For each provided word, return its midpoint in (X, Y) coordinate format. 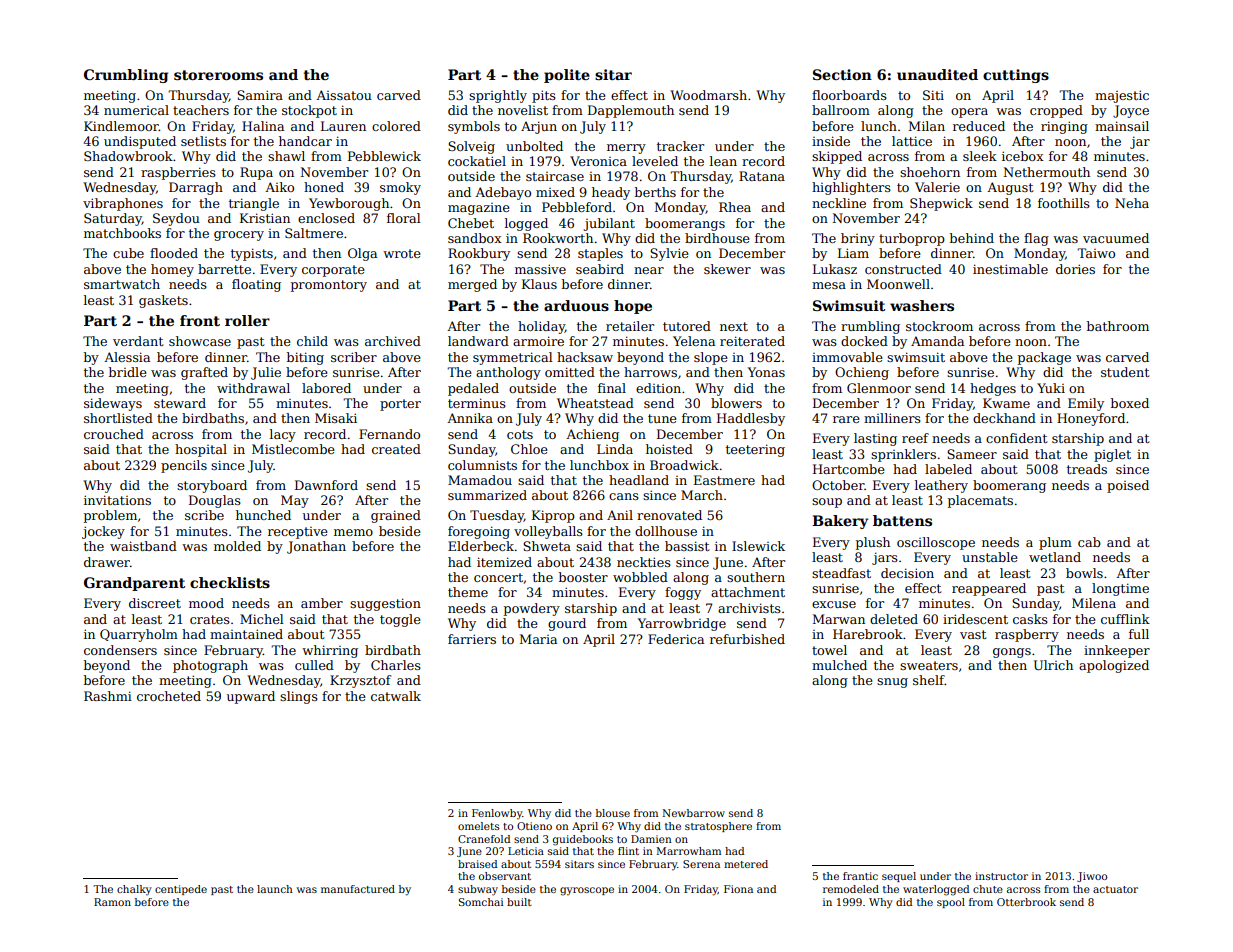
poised (1128, 486)
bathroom (1118, 326)
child (312, 341)
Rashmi (108, 696)
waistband (143, 546)
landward (478, 341)
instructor (1001, 876)
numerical (136, 110)
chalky (134, 890)
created (396, 449)
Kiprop (553, 516)
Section (842, 74)
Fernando (389, 434)
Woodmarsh (708, 95)
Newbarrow (693, 813)
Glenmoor (879, 388)
